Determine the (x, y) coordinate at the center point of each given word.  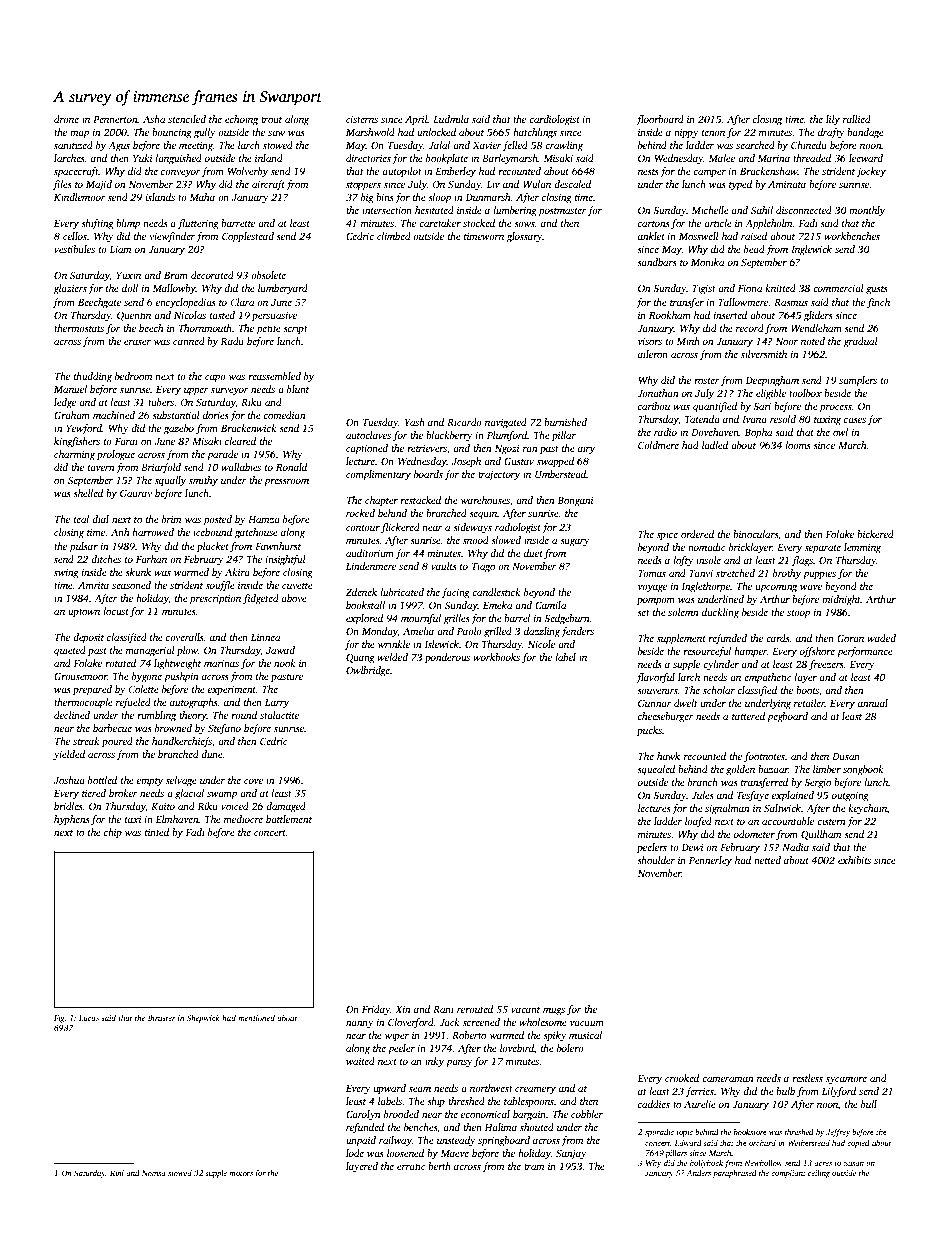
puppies (819, 575)
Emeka (497, 605)
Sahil (762, 210)
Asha (154, 119)
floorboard (660, 120)
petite (269, 330)
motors (241, 1173)
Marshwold (370, 132)
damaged (286, 807)
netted (767, 860)
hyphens (72, 820)
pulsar (84, 547)
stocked (479, 223)
